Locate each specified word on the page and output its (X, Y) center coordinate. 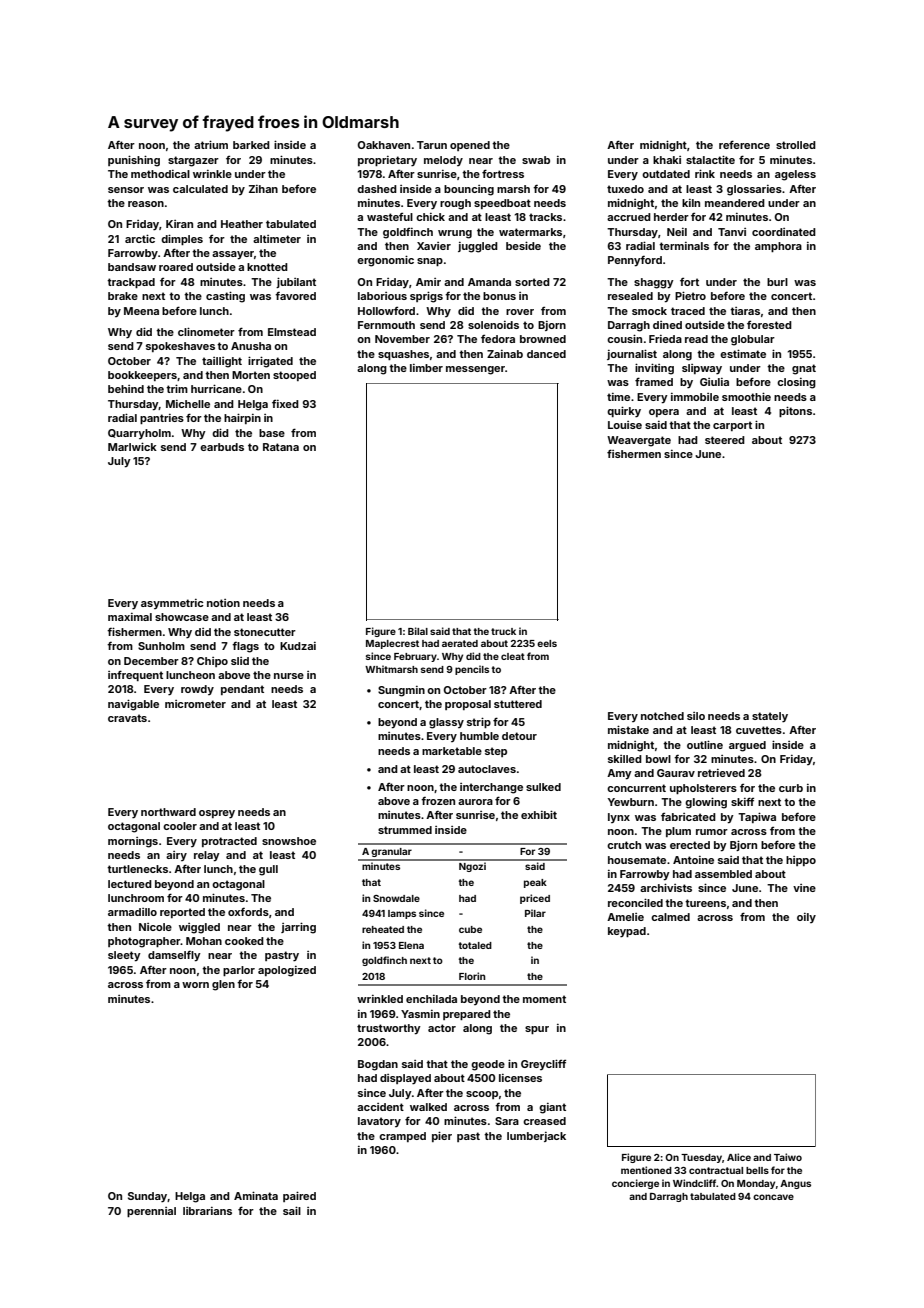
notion (223, 603)
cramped (402, 1137)
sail (292, 1210)
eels (547, 643)
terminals (684, 246)
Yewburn (631, 802)
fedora (498, 339)
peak (535, 883)
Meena (141, 311)
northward (168, 812)
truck (503, 631)
